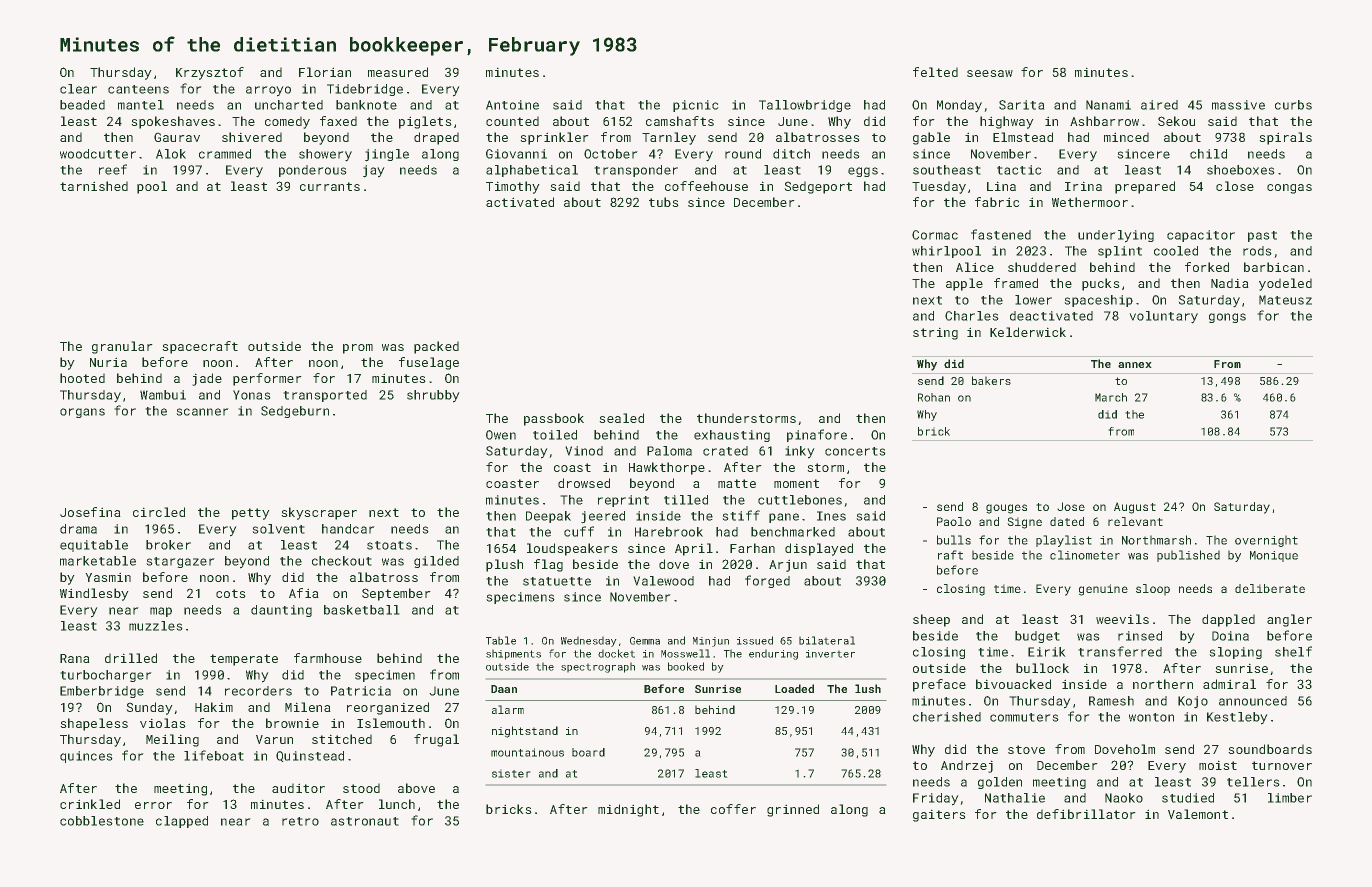 Image resolution: width=1372 pixels, height=887 pixels. Describe the element at coordinates (342, 739) in the image. I see `stitched` at that location.
